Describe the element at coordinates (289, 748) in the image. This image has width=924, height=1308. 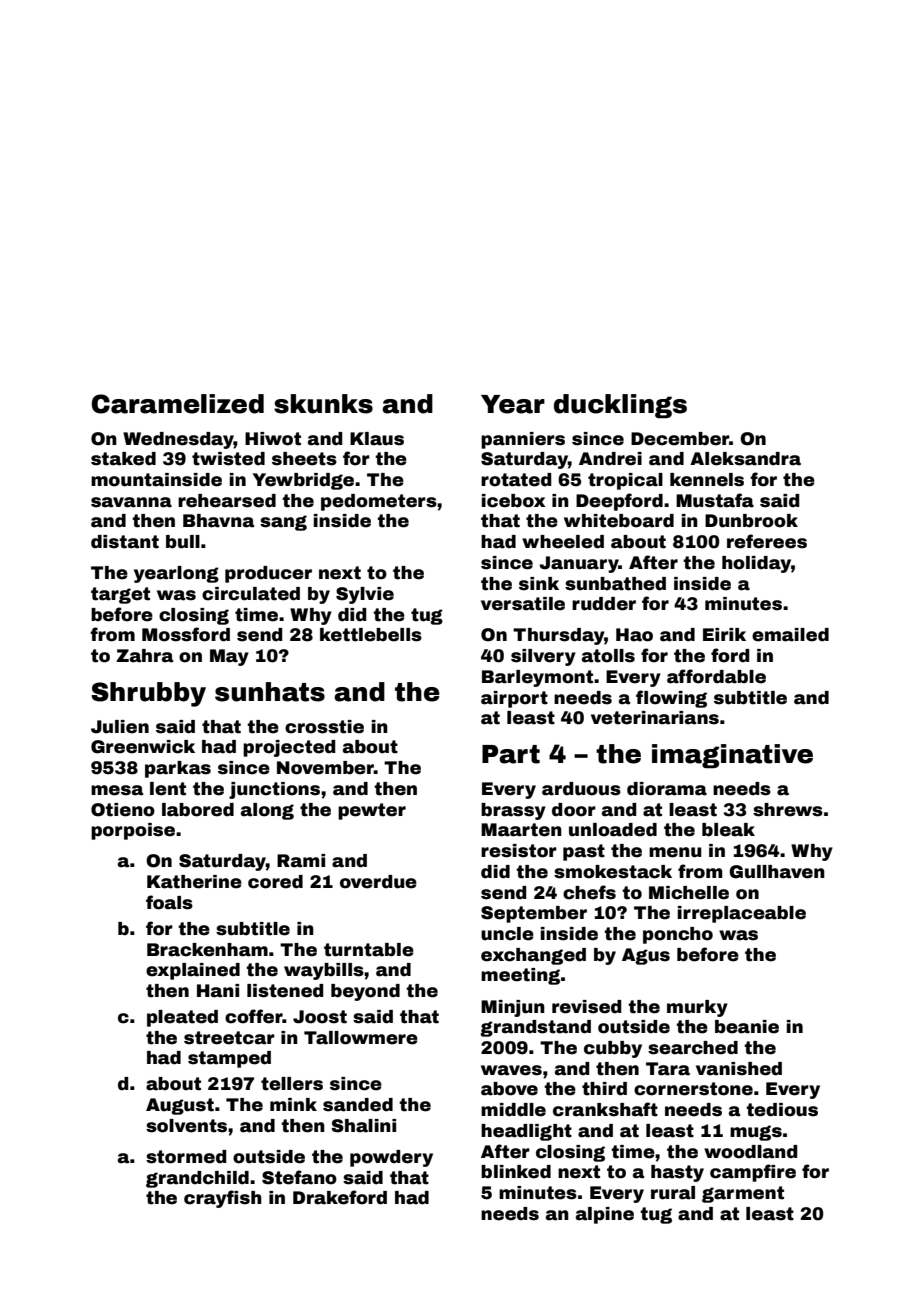
I see `projected` at that location.
